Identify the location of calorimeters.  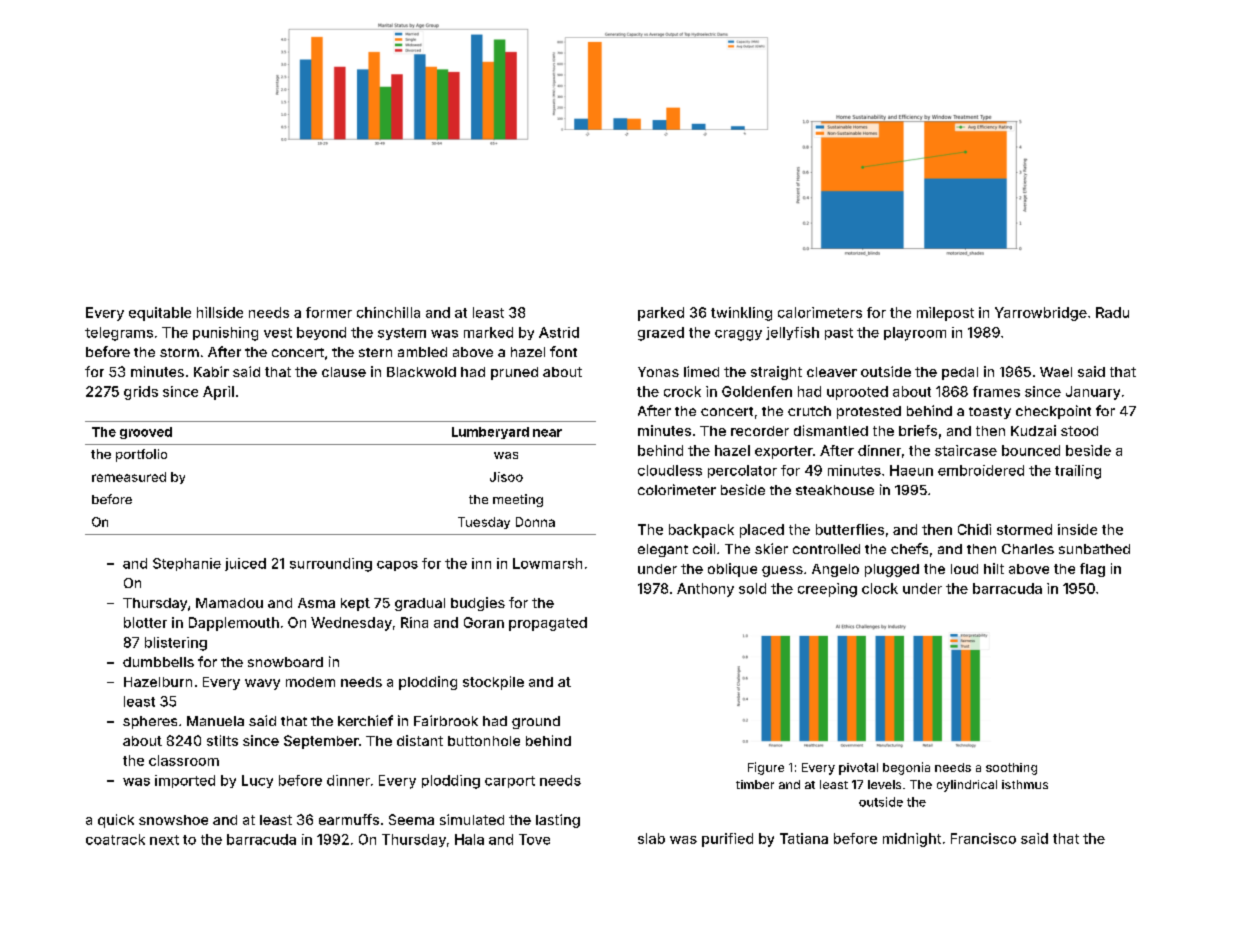
(820, 312).
